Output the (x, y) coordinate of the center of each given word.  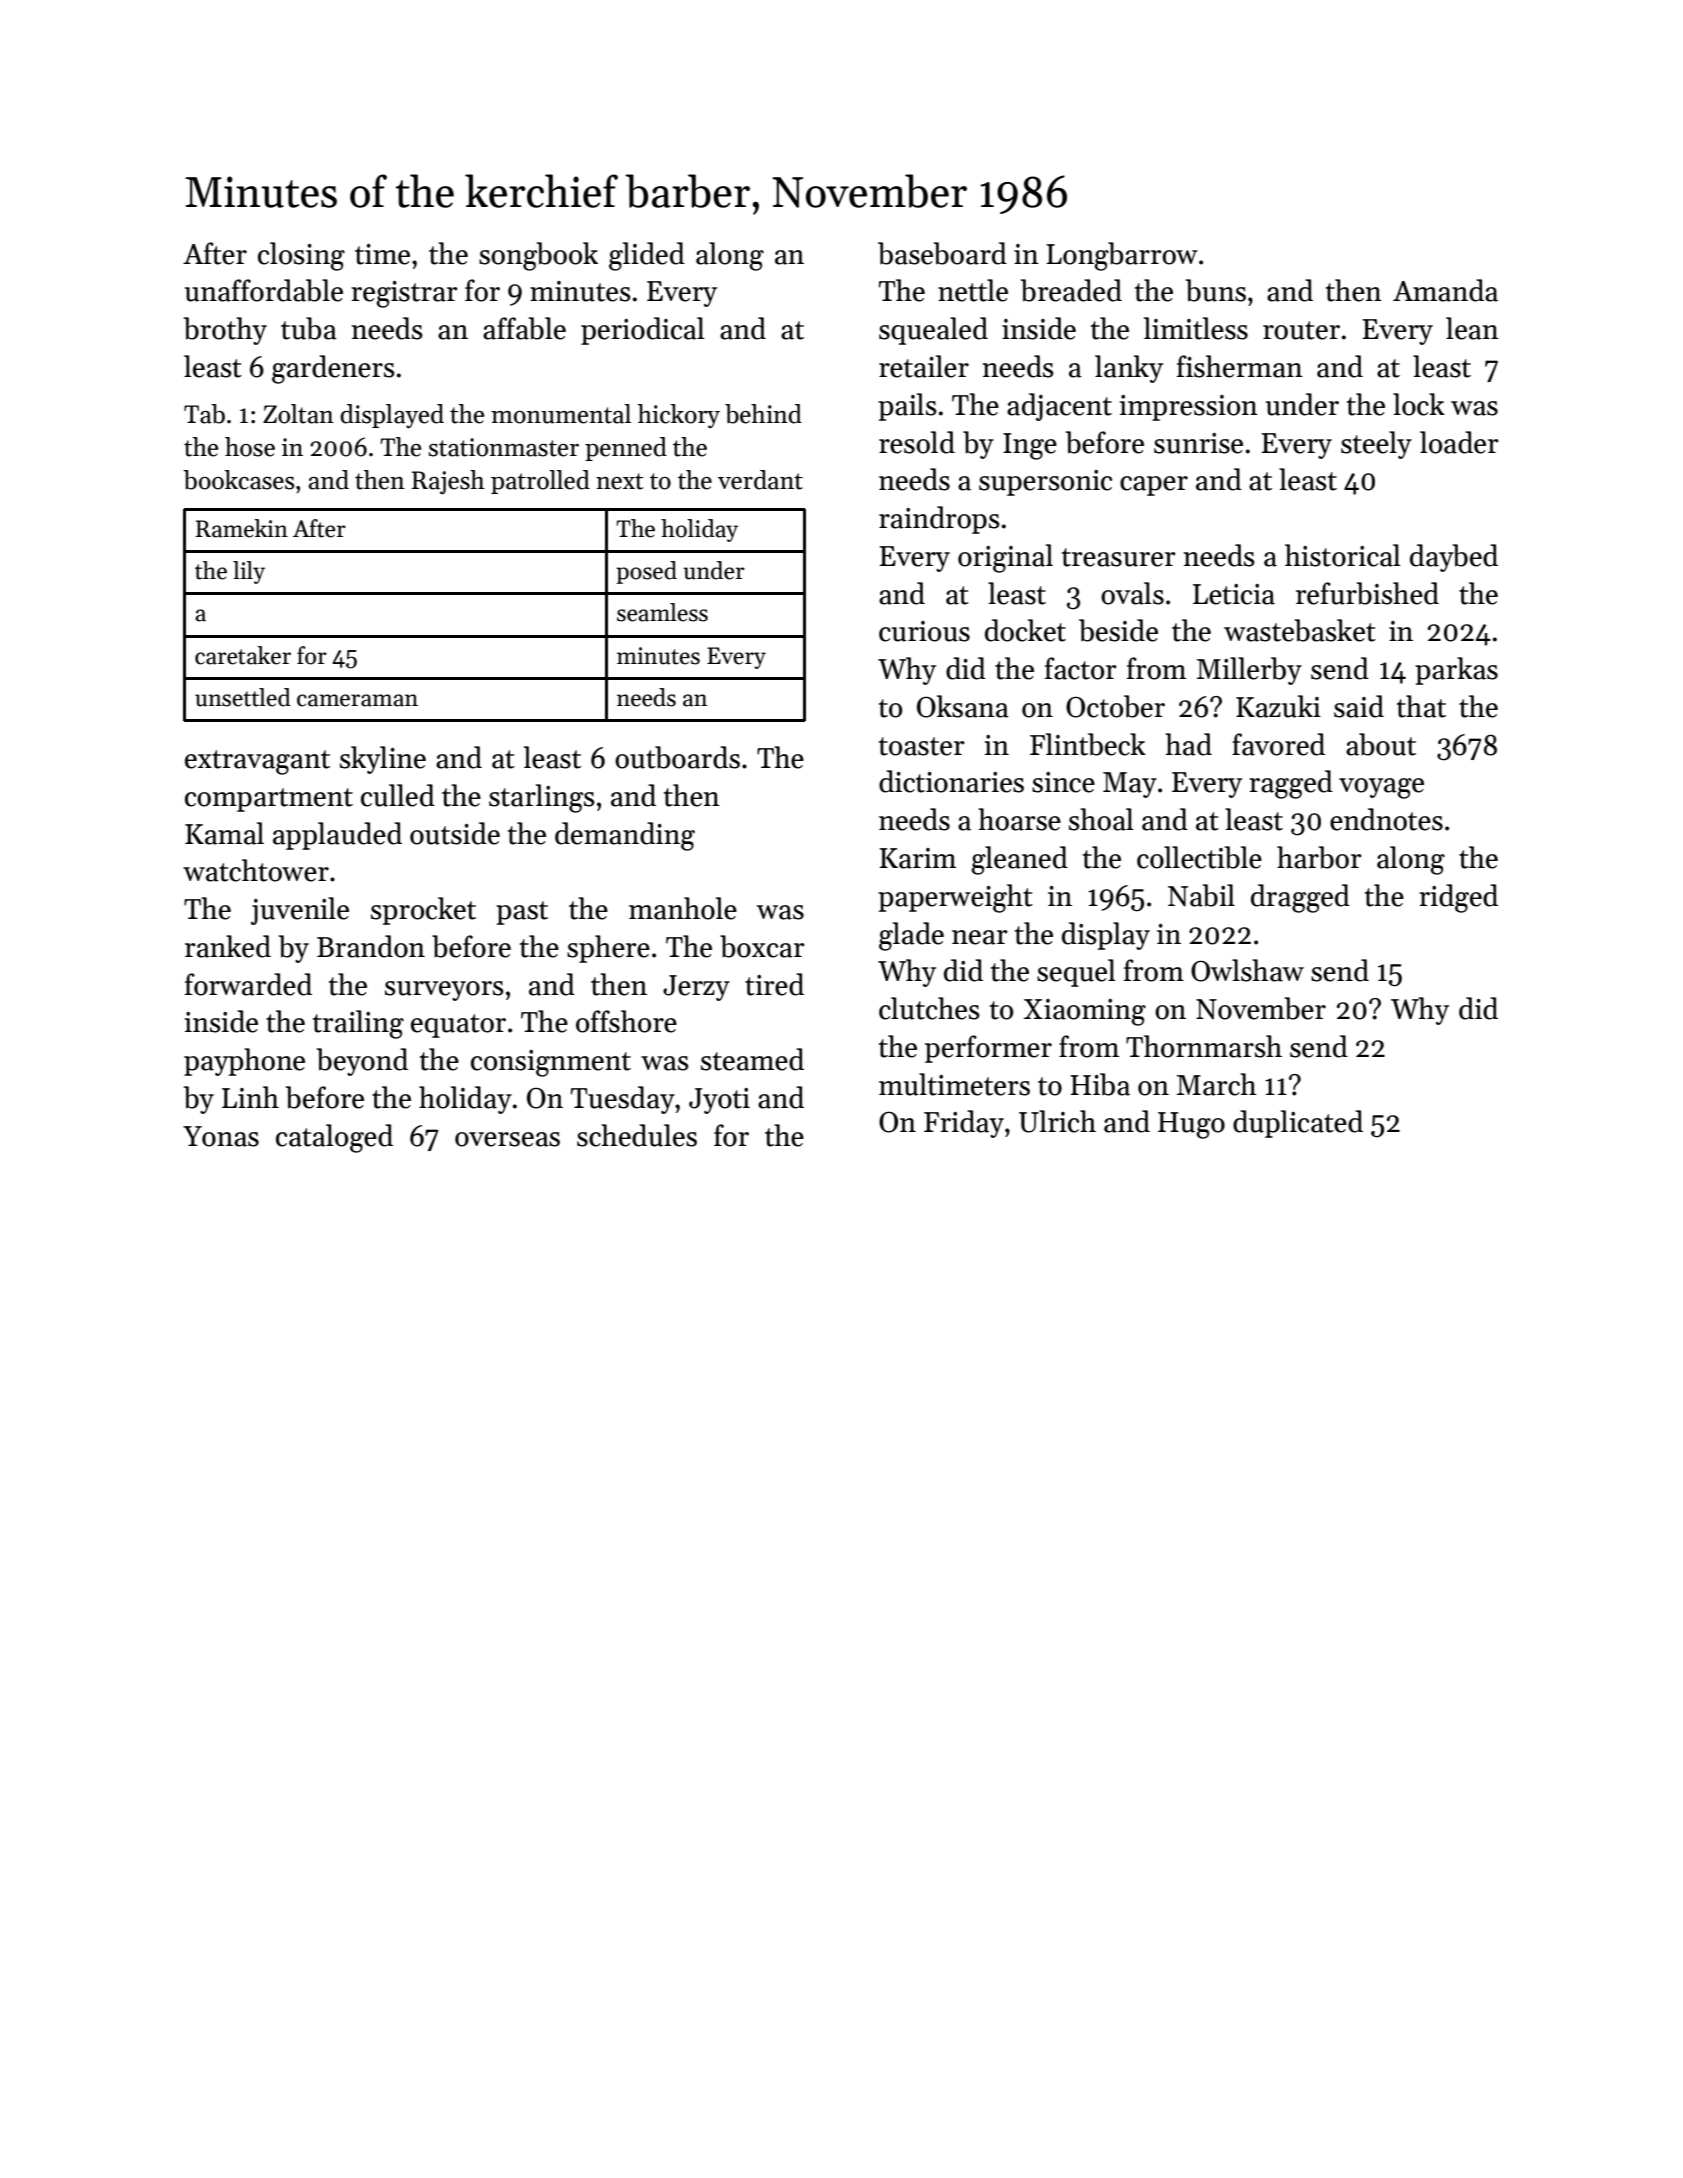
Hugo (1191, 1125)
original (1005, 558)
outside (455, 833)
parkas (1456, 671)
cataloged (334, 1138)
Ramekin (242, 528)
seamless (662, 612)
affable (524, 328)
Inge (1030, 446)
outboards (677, 757)
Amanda (1445, 290)
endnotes (1386, 819)
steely (1376, 445)
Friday (964, 1124)
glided (647, 256)
